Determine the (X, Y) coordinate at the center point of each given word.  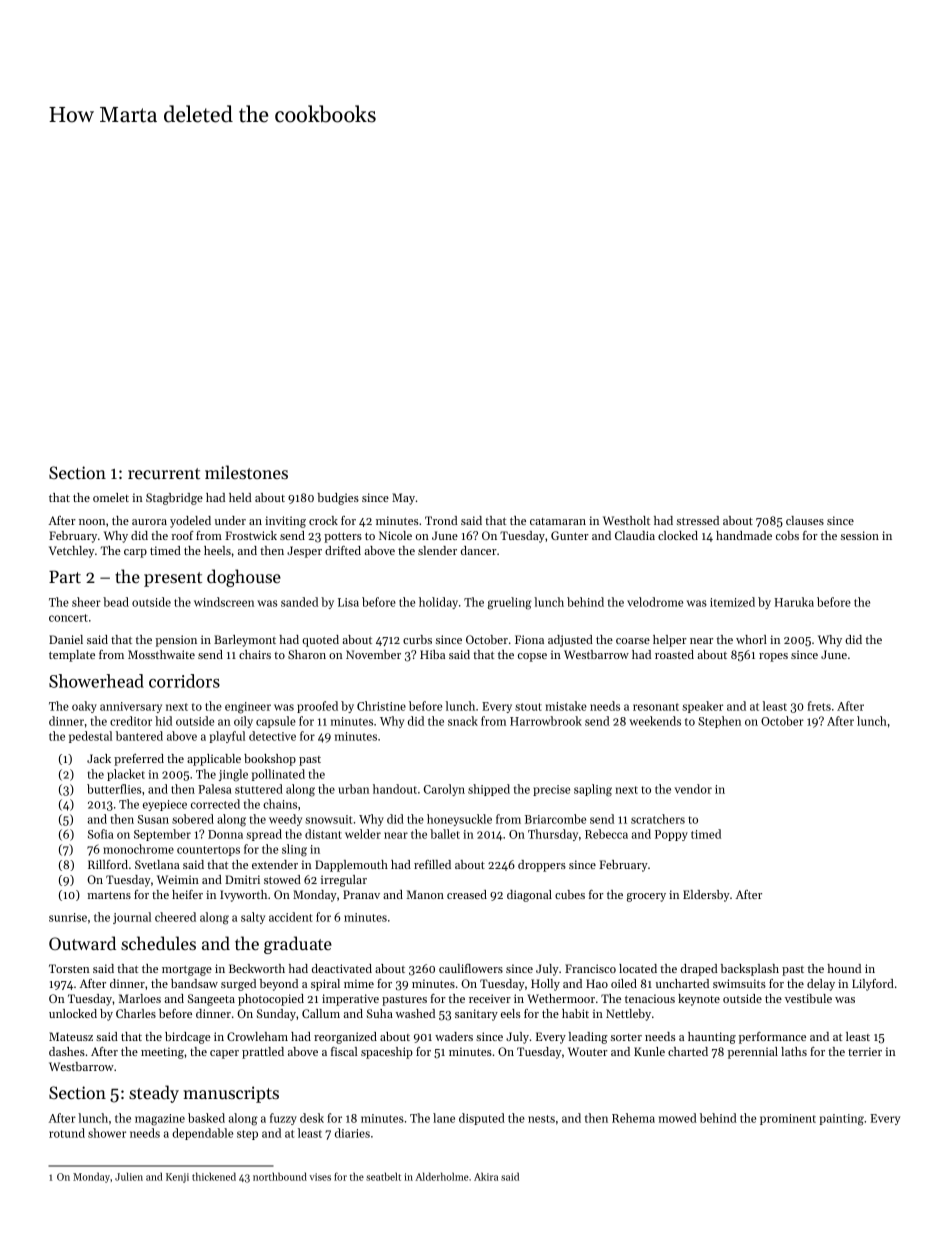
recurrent (164, 473)
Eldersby (706, 896)
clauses (805, 520)
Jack (99, 758)
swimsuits (739, 983)
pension (176, 641)
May (403, 499)
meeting (162, 1053)
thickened (214, 1176)
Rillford (108, 864)
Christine (381, 706)
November (373, 654)
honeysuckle (459, 820)
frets (819, 706)
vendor (693, 789)
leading (588, 1038)
